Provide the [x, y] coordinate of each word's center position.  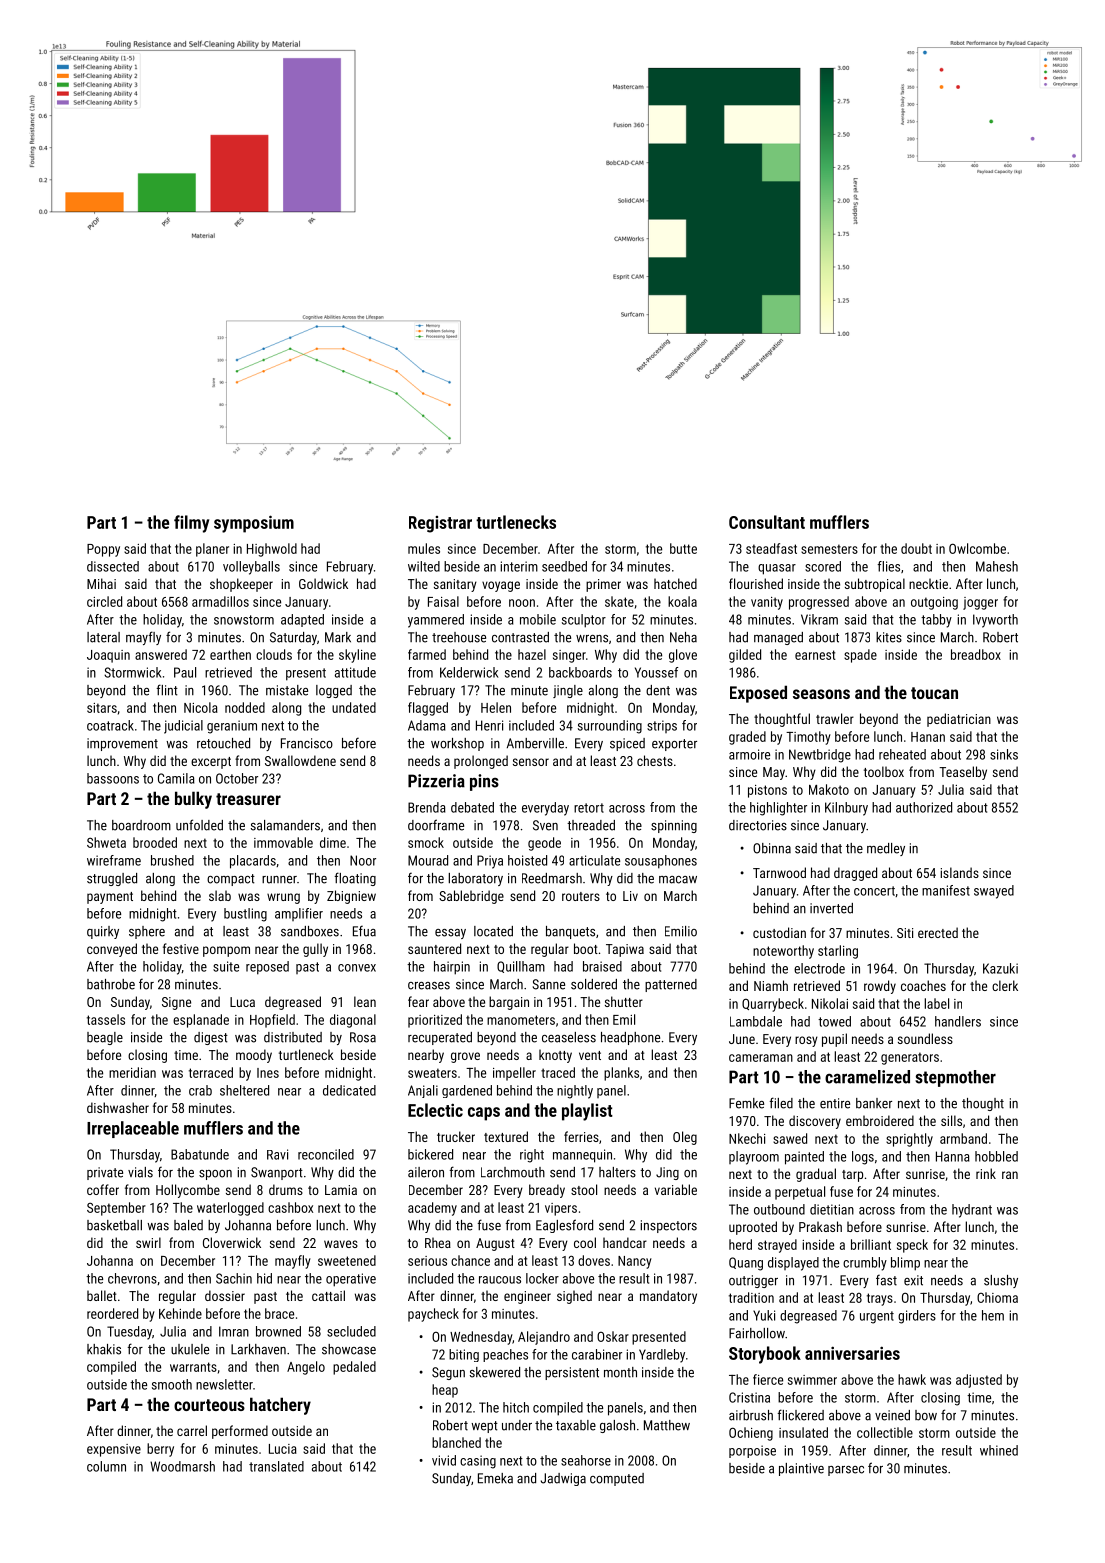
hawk [912, 1379]
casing [478, 1462]
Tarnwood [779, 872]
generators [910, 1058]
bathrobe [111, 984]
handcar [625, 1242]
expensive [114, 1450]
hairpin [452, 968]
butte [683, 548]
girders [917, 1317]
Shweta [106, 842]
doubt [916, 548]
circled [104, 601]
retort [589, 808]
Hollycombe [188, 1191]
